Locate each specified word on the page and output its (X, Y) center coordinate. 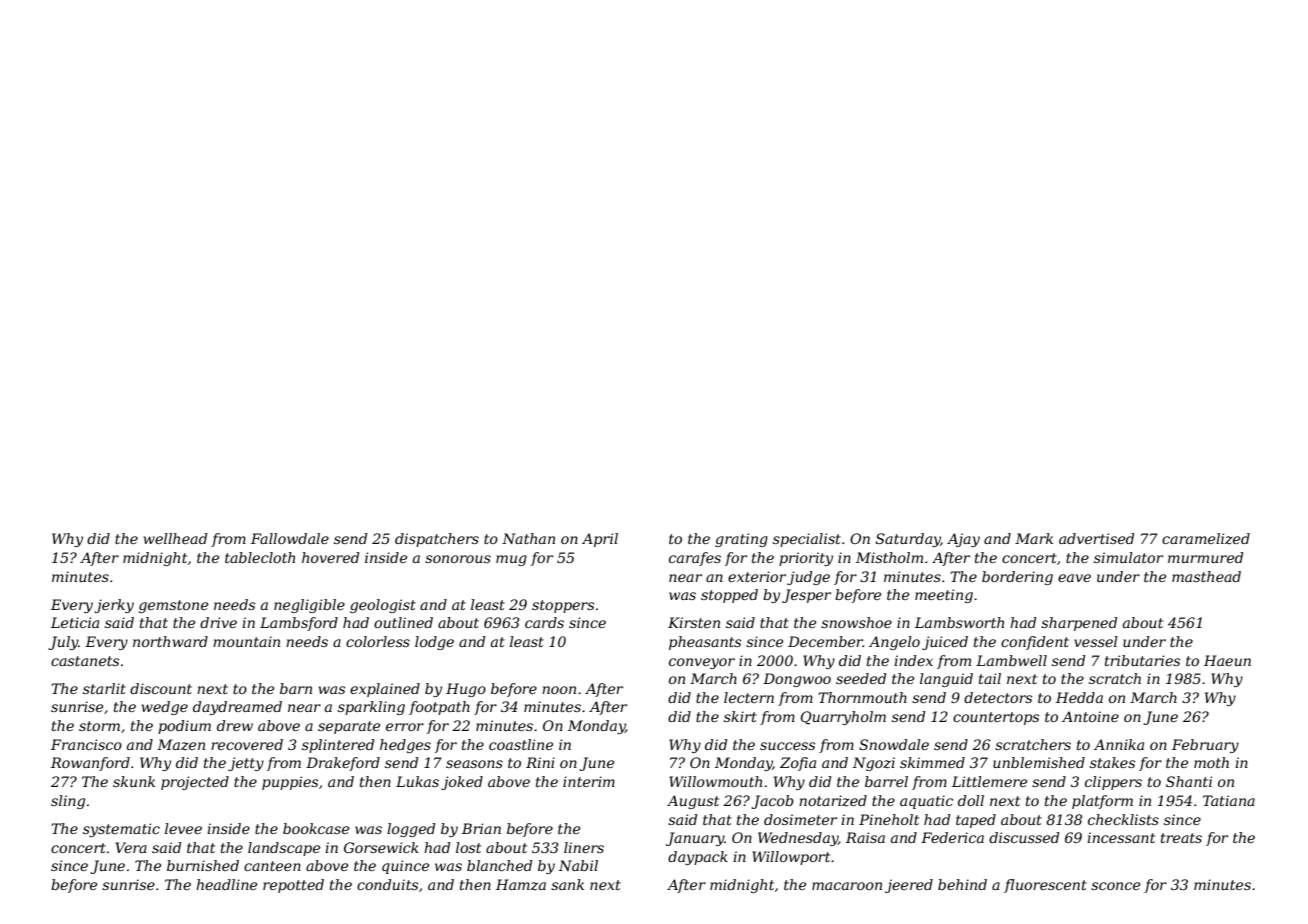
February (1205, 746)
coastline (521, 744)
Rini (540, 762)
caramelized (1206, 539)
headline (226, 884)
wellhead (175, 538)
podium (184, 727)
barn (296, 688)
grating (741, 540)
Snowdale (894, 744)
